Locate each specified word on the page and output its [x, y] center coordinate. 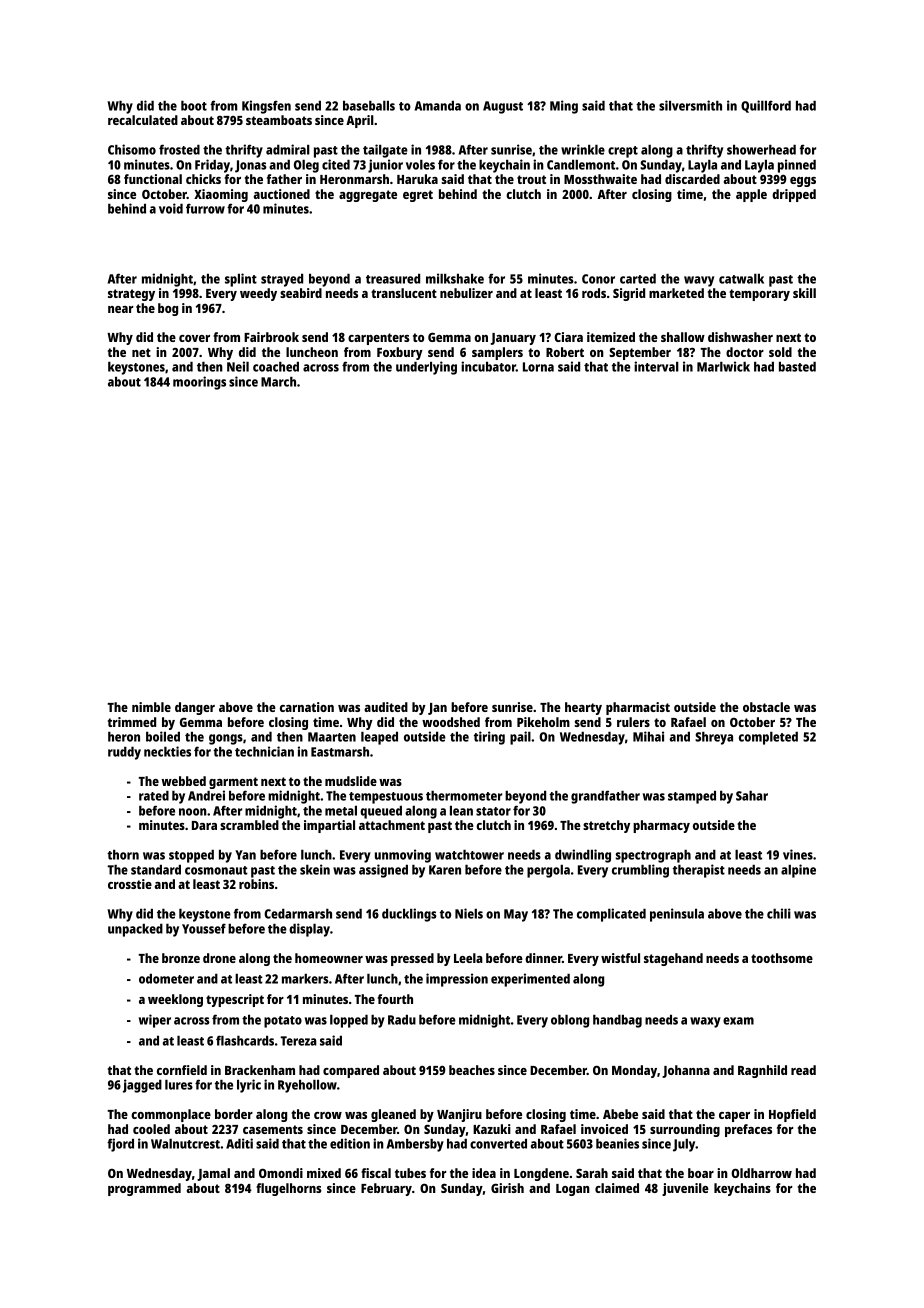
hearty [583, 708]
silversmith [690, 105]
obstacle [766, 707]
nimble [151, 707]
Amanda [438, 106]
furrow [205, 208]
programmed [144, 1189]
